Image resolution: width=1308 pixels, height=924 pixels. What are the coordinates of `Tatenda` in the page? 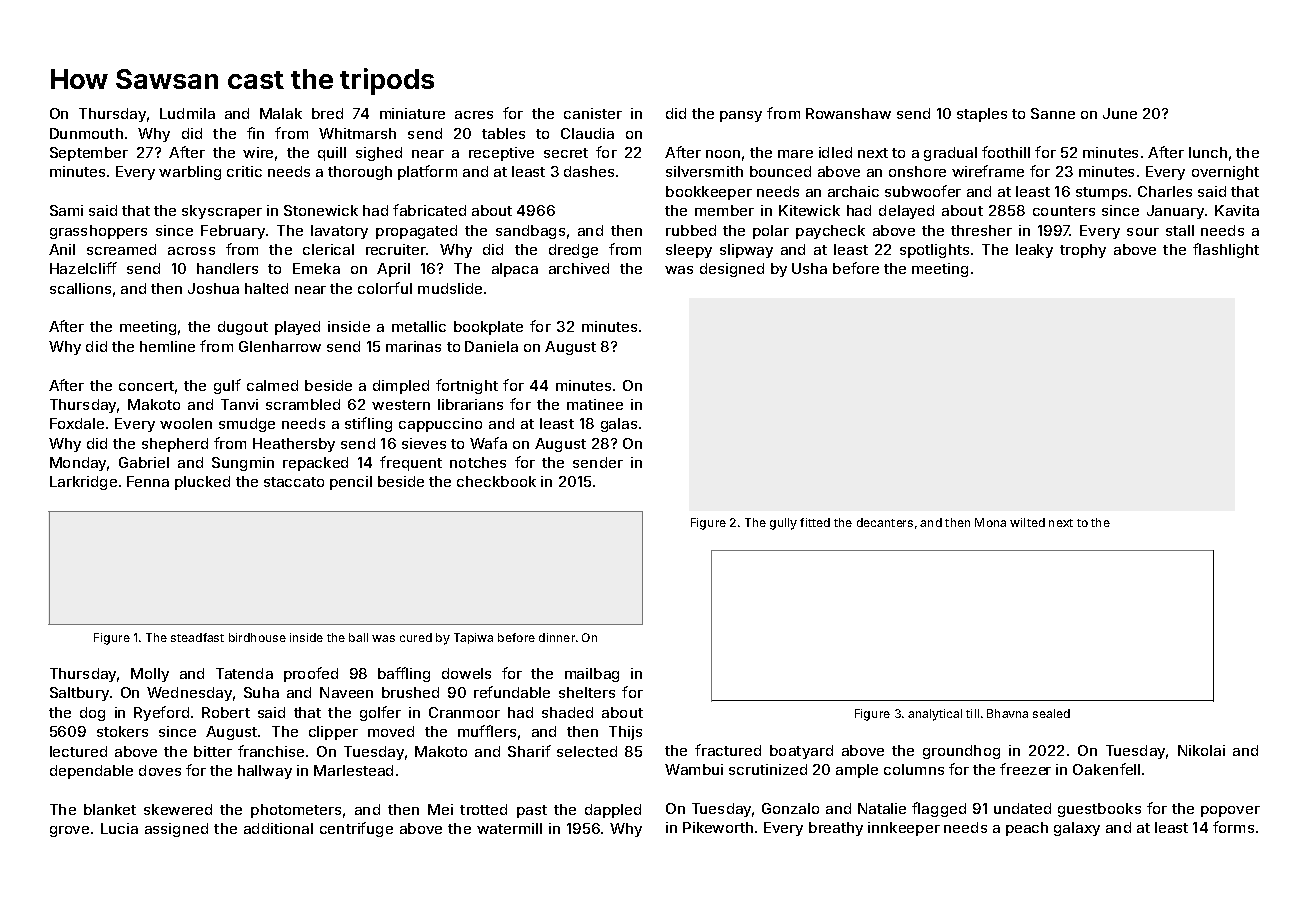 It's located at (244, 673).
